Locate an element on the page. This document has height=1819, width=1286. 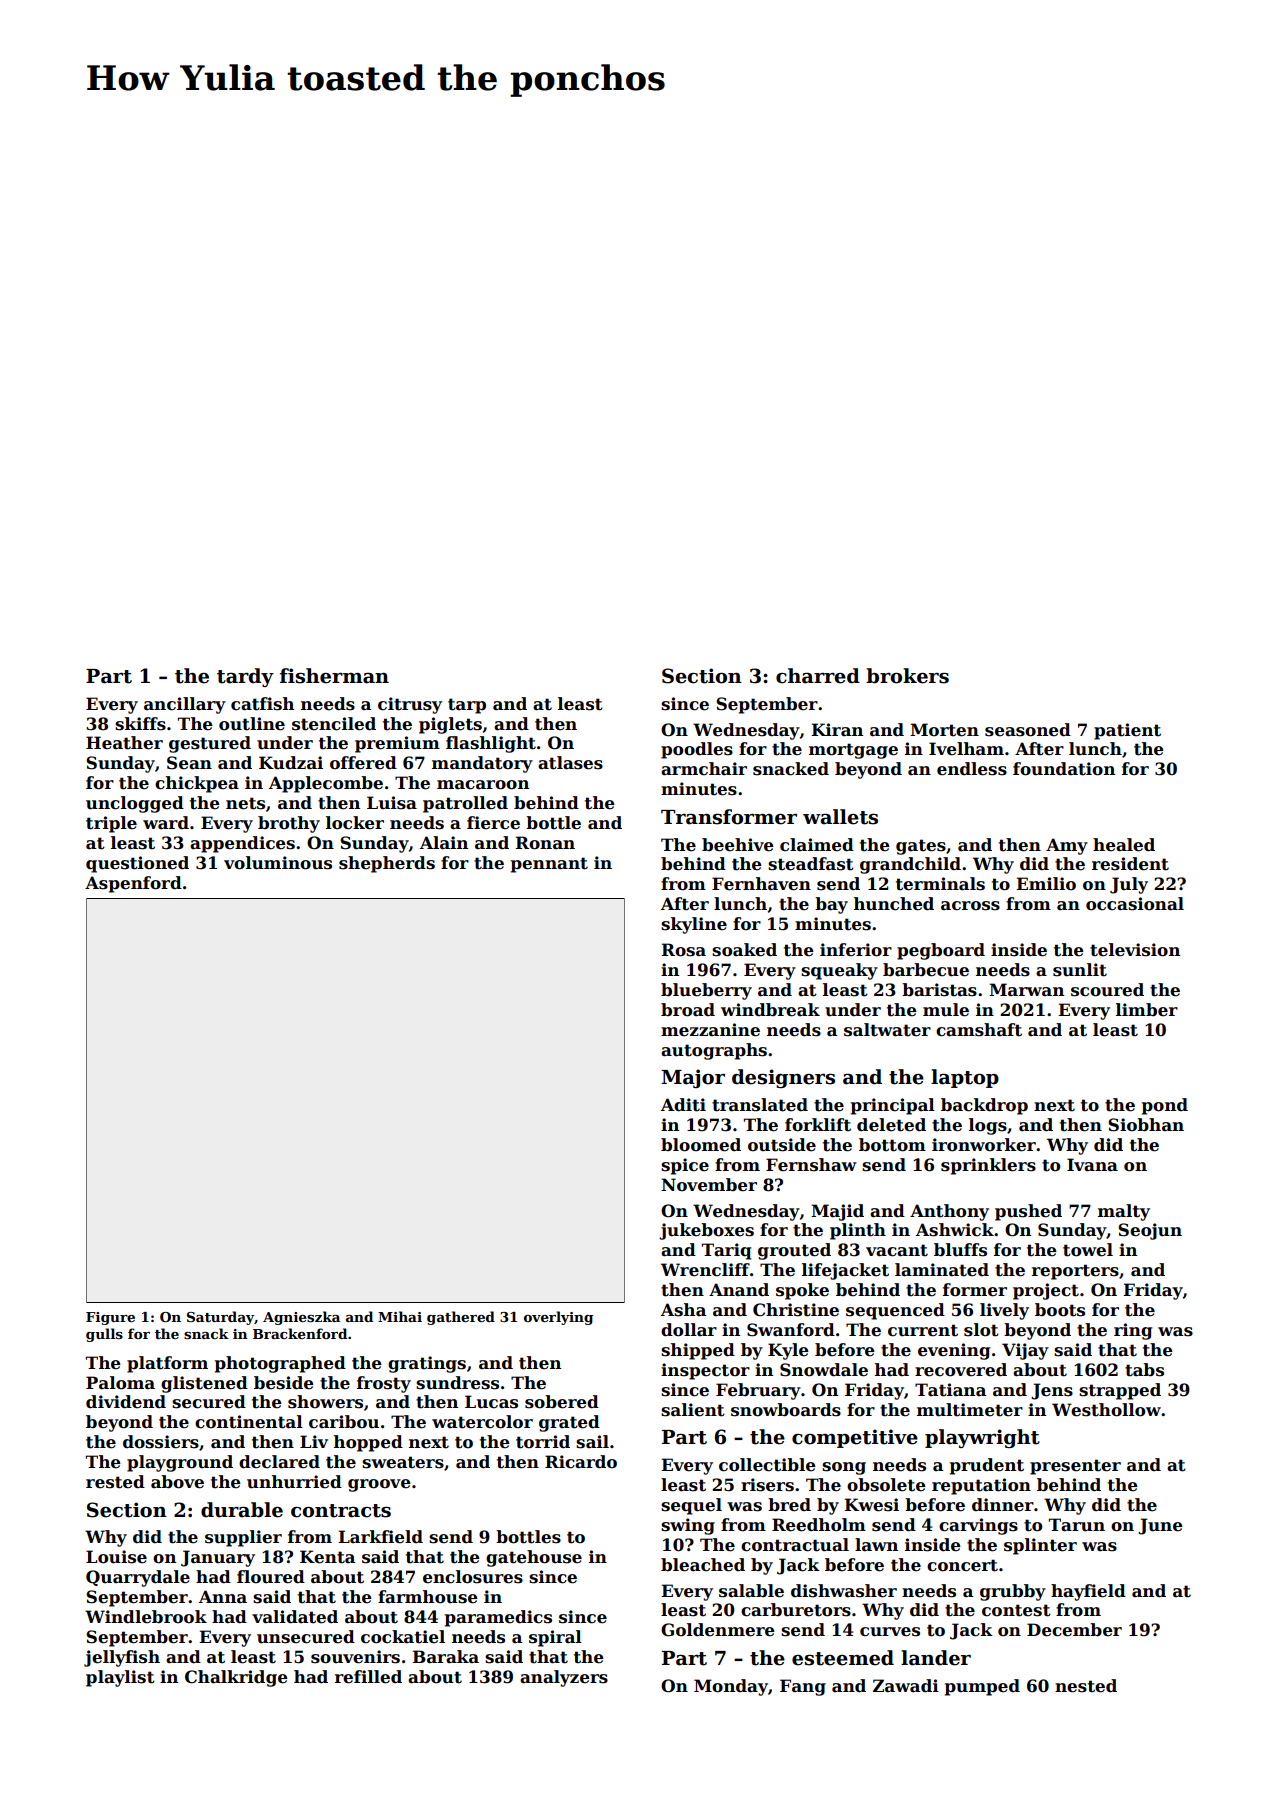
contracts is located at coordinates (341, 1511).
